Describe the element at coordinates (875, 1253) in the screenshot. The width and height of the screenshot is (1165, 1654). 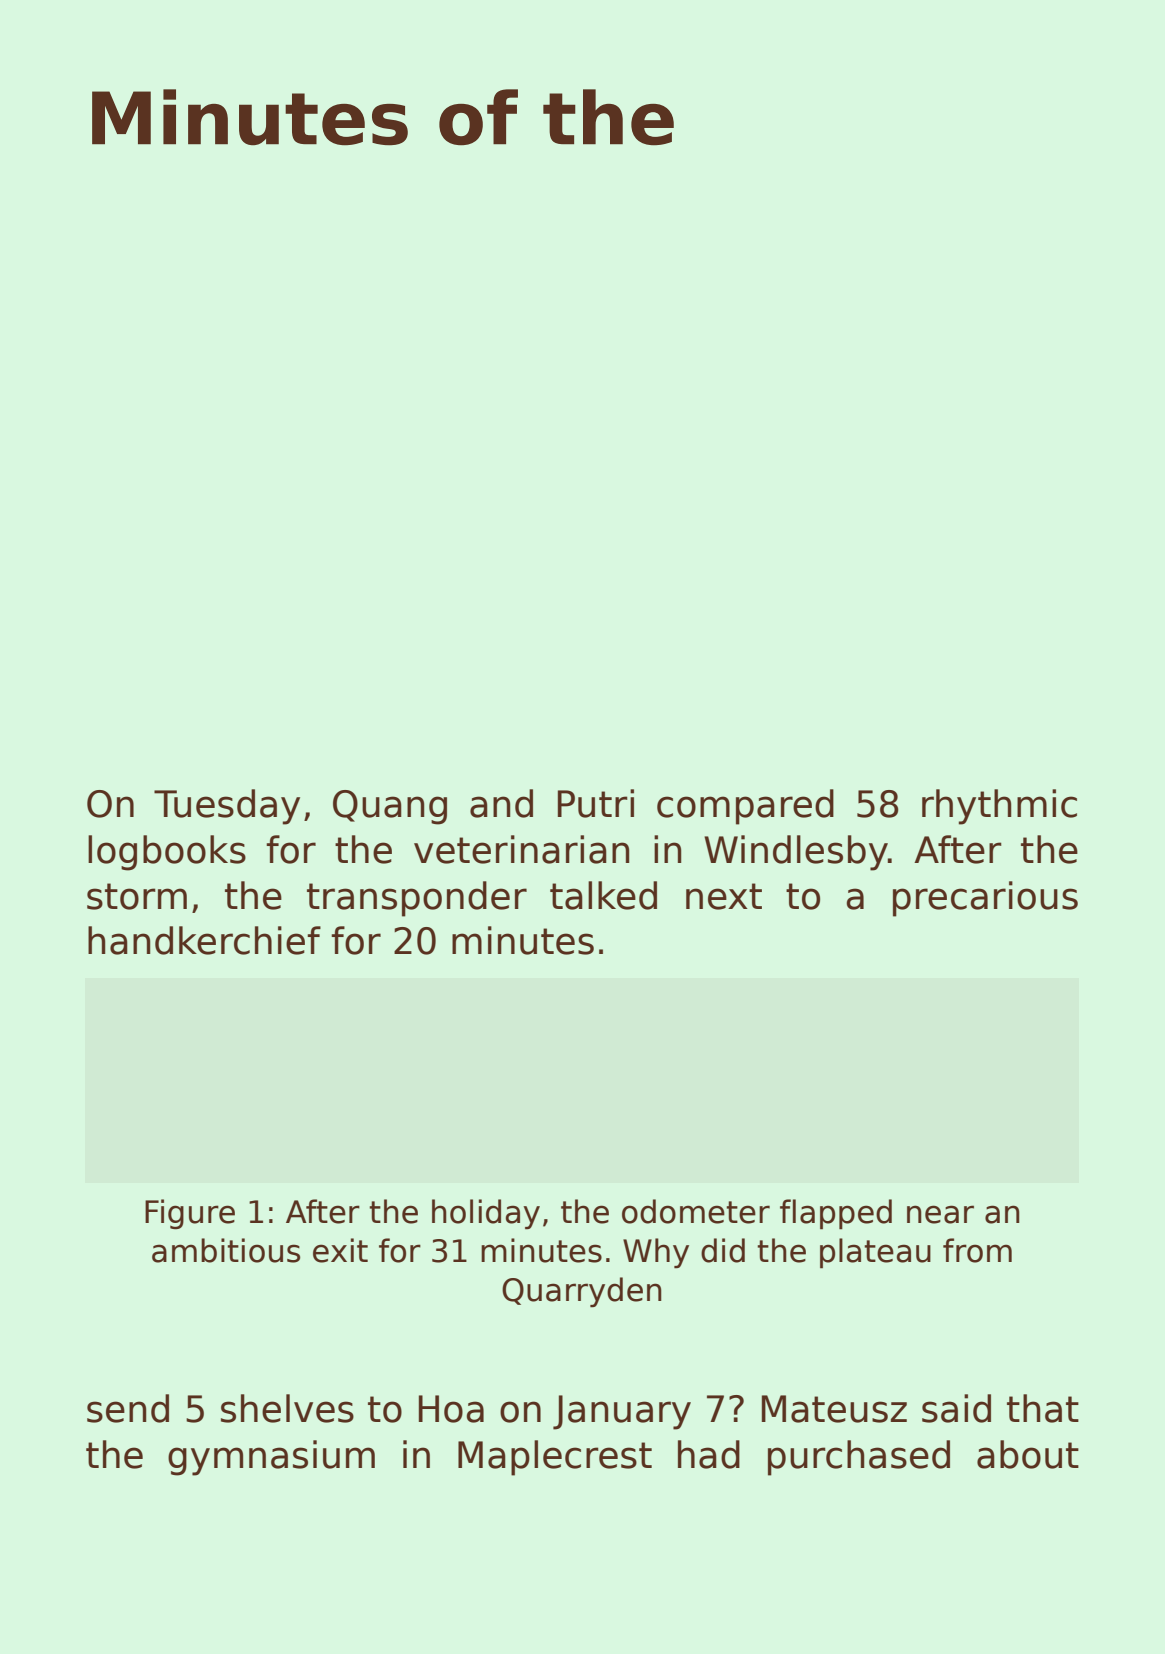
I see `plateau` at that location.
